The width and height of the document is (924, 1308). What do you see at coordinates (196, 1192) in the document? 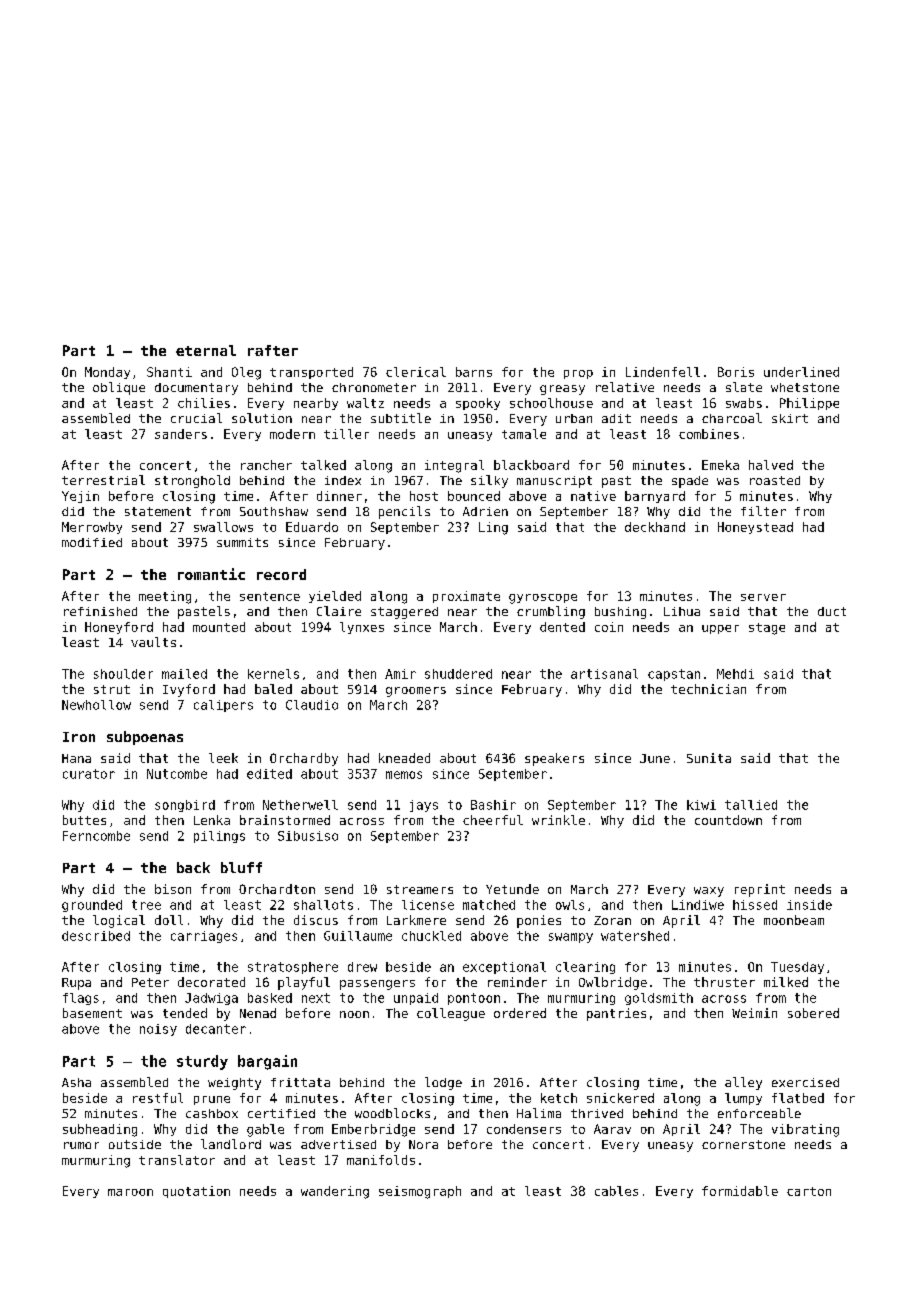
I see `quotation` at bounding box center [196, 1192].
